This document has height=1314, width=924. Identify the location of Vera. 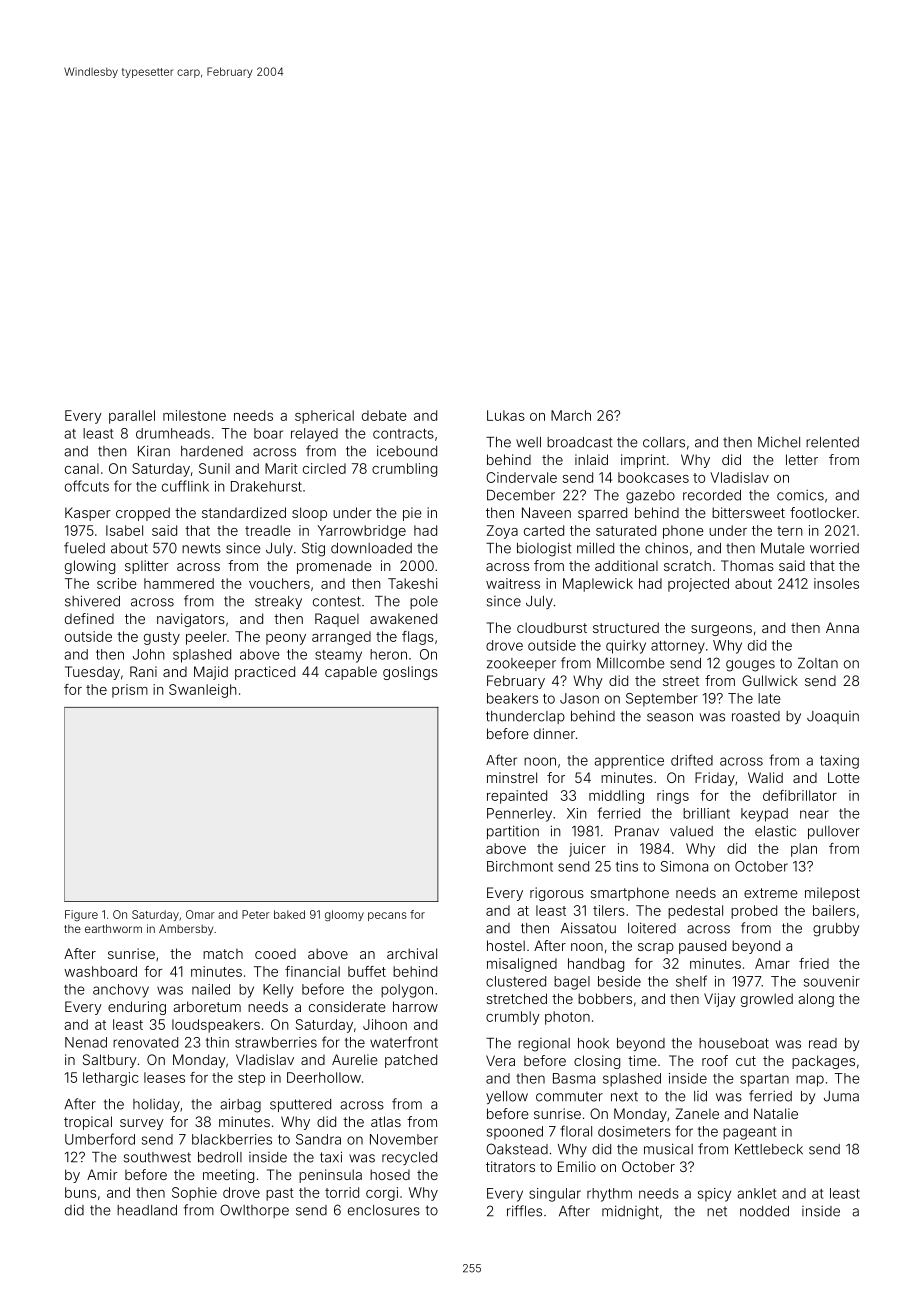
(500, 1060).
